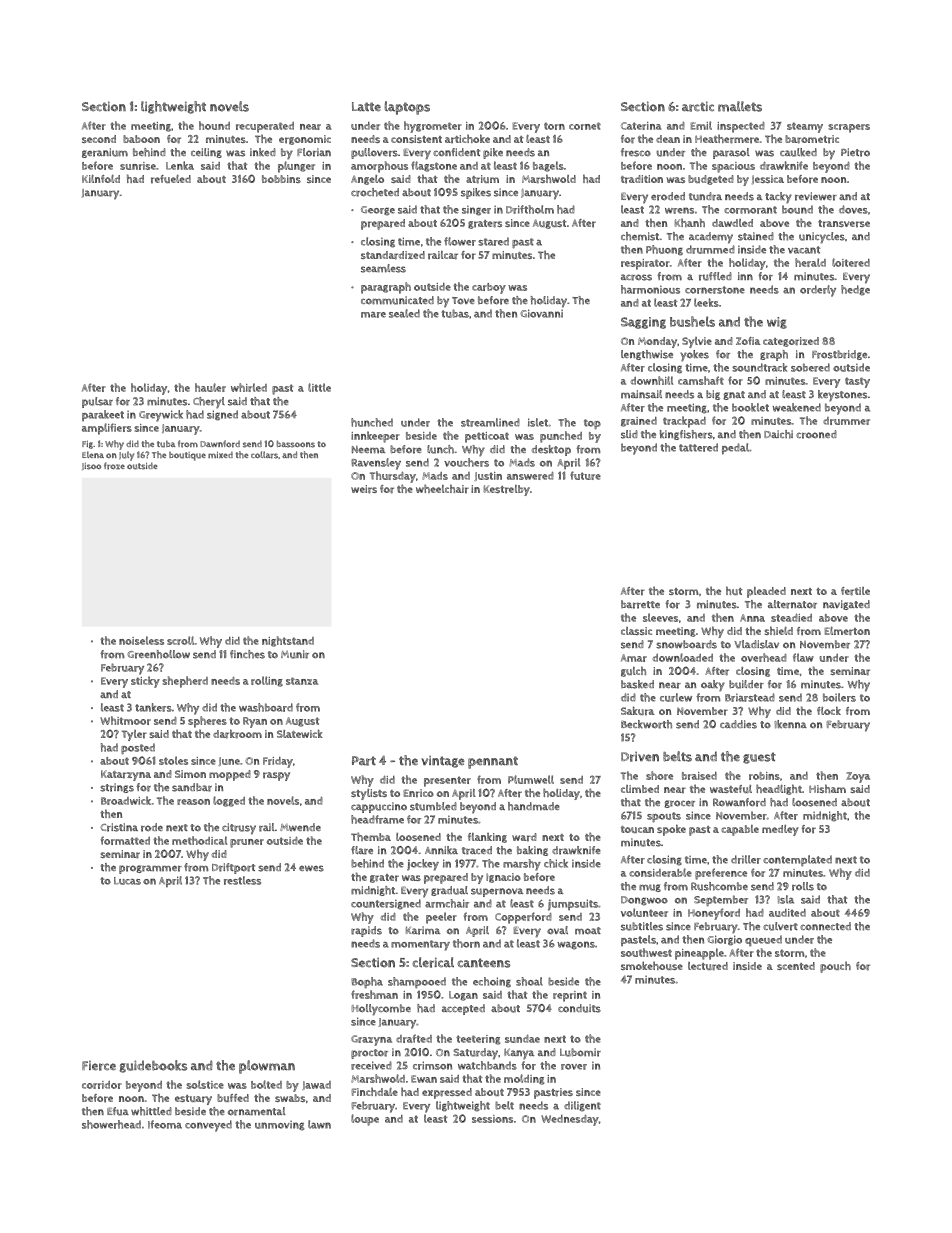 This screenshot has height=1233, width=952. I want to click on laptops, so click(407, 108).
